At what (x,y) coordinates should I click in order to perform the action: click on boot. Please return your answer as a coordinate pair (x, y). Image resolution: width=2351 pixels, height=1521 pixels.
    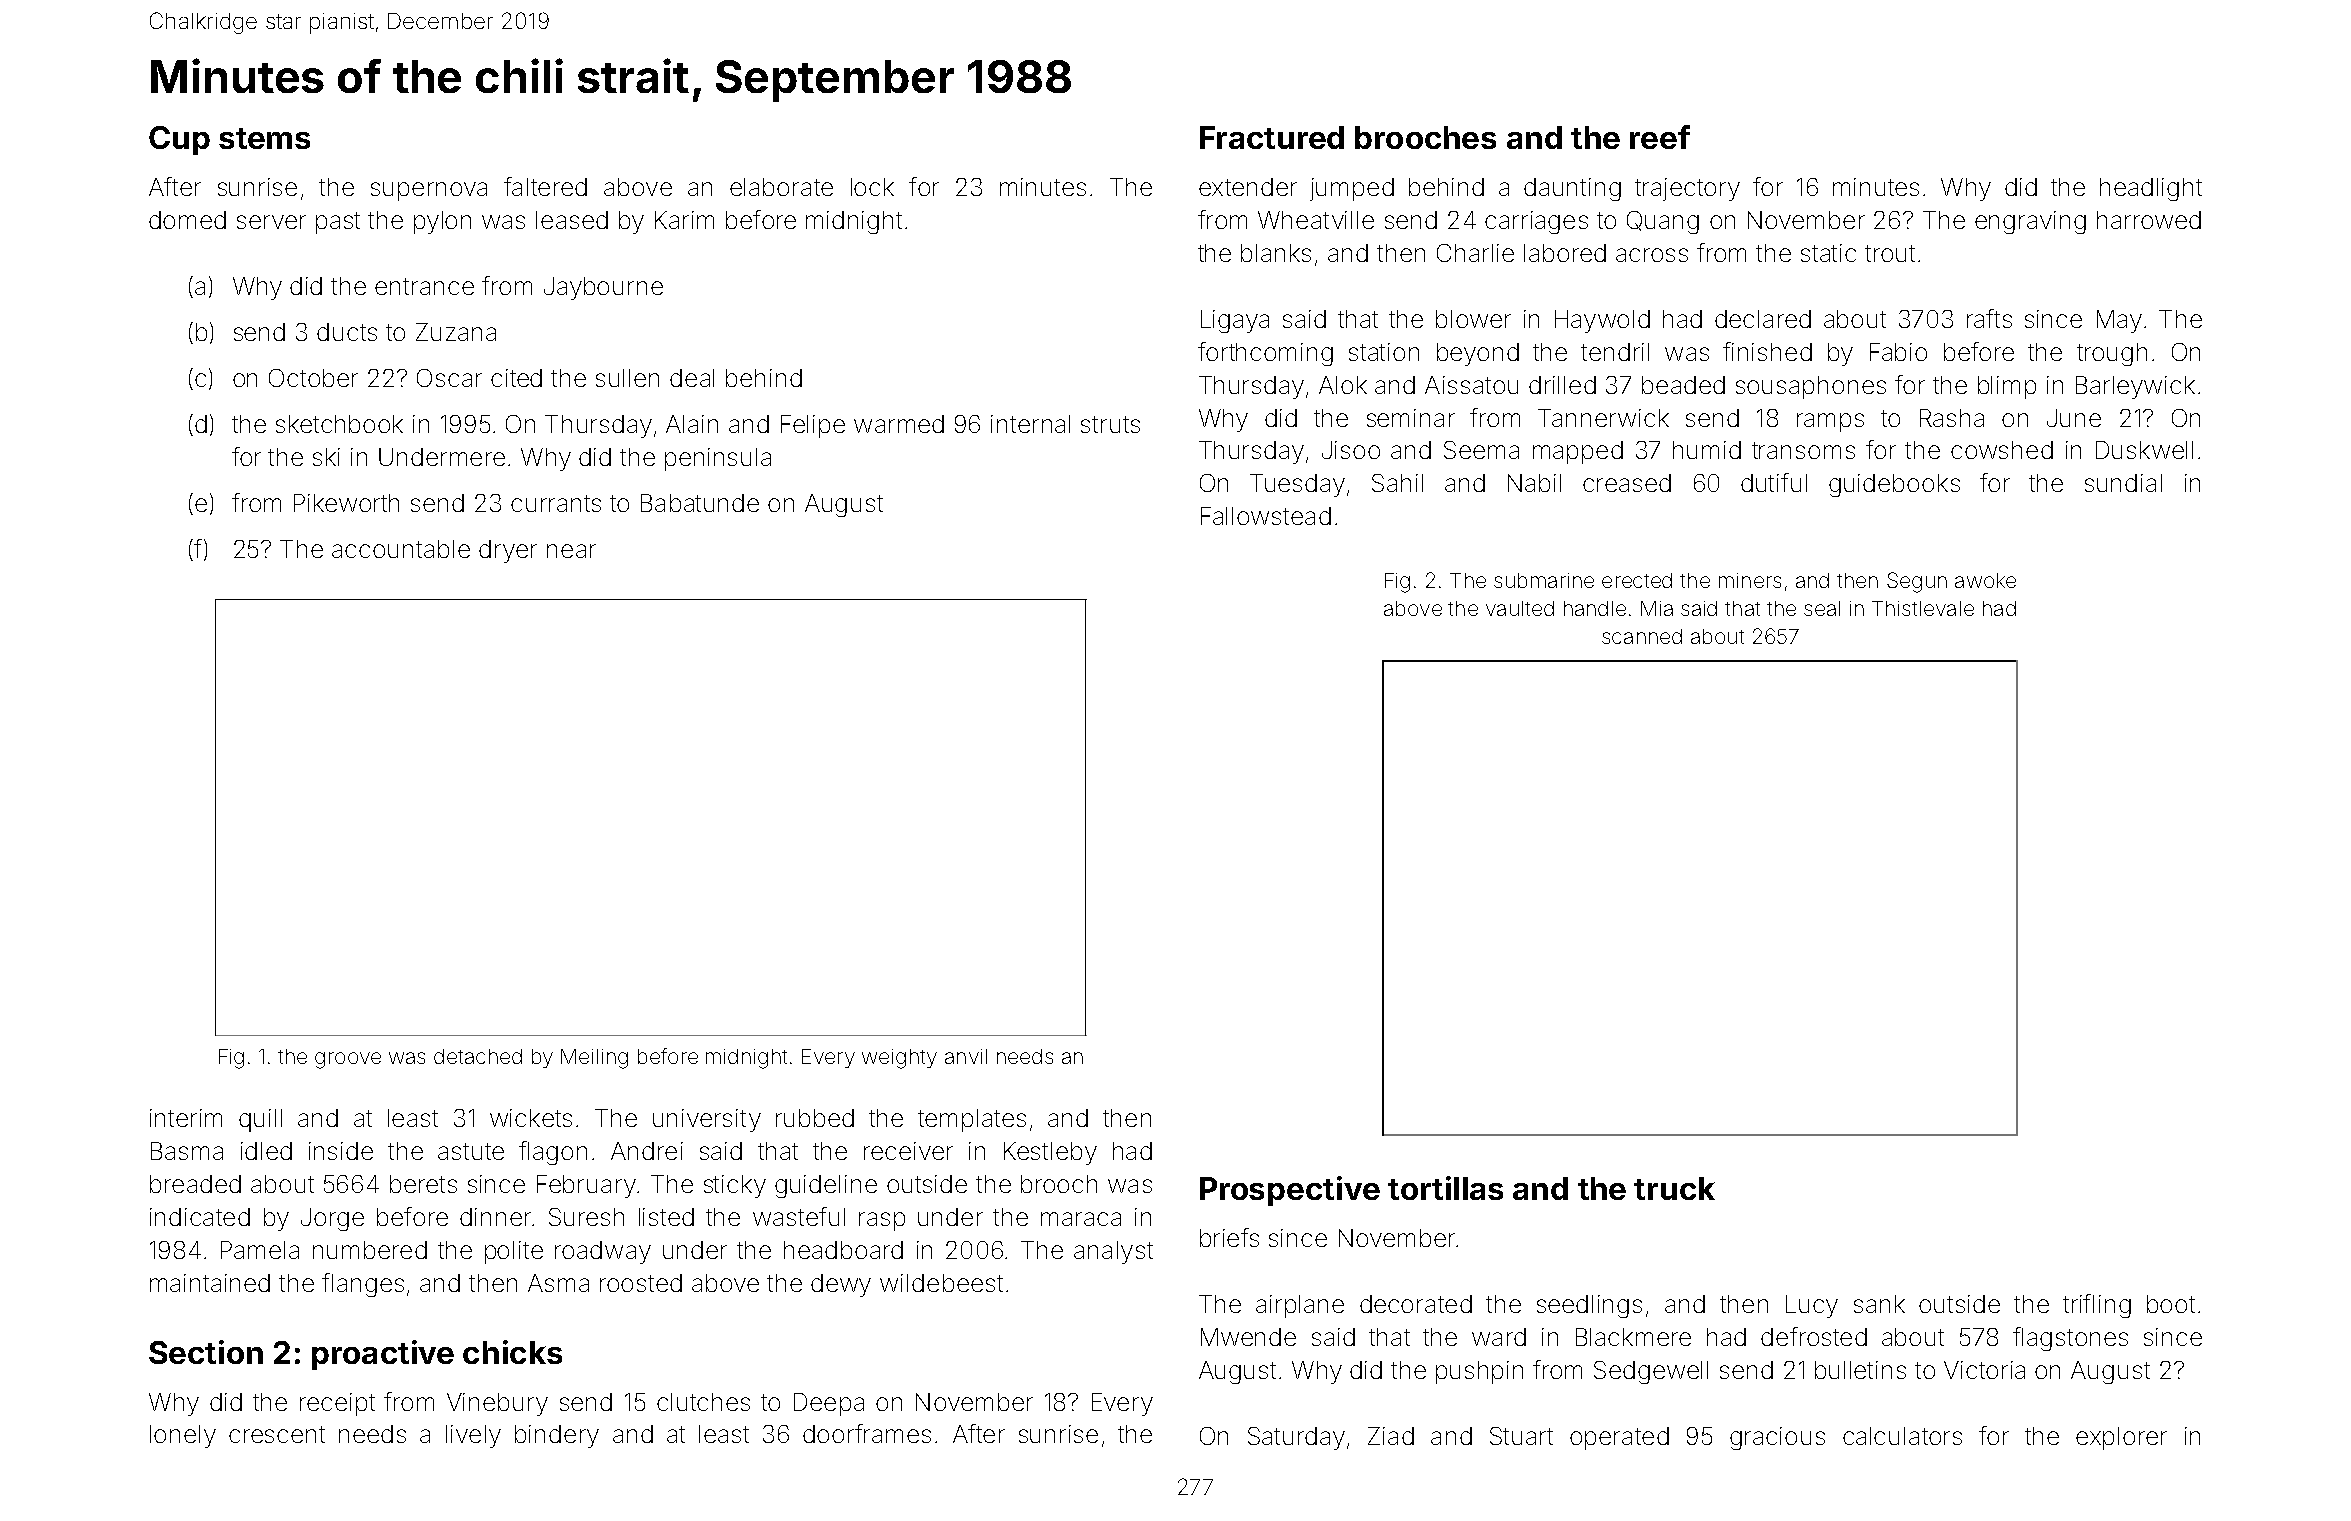
    Looking at the image, I should click on (2171, 1304).
